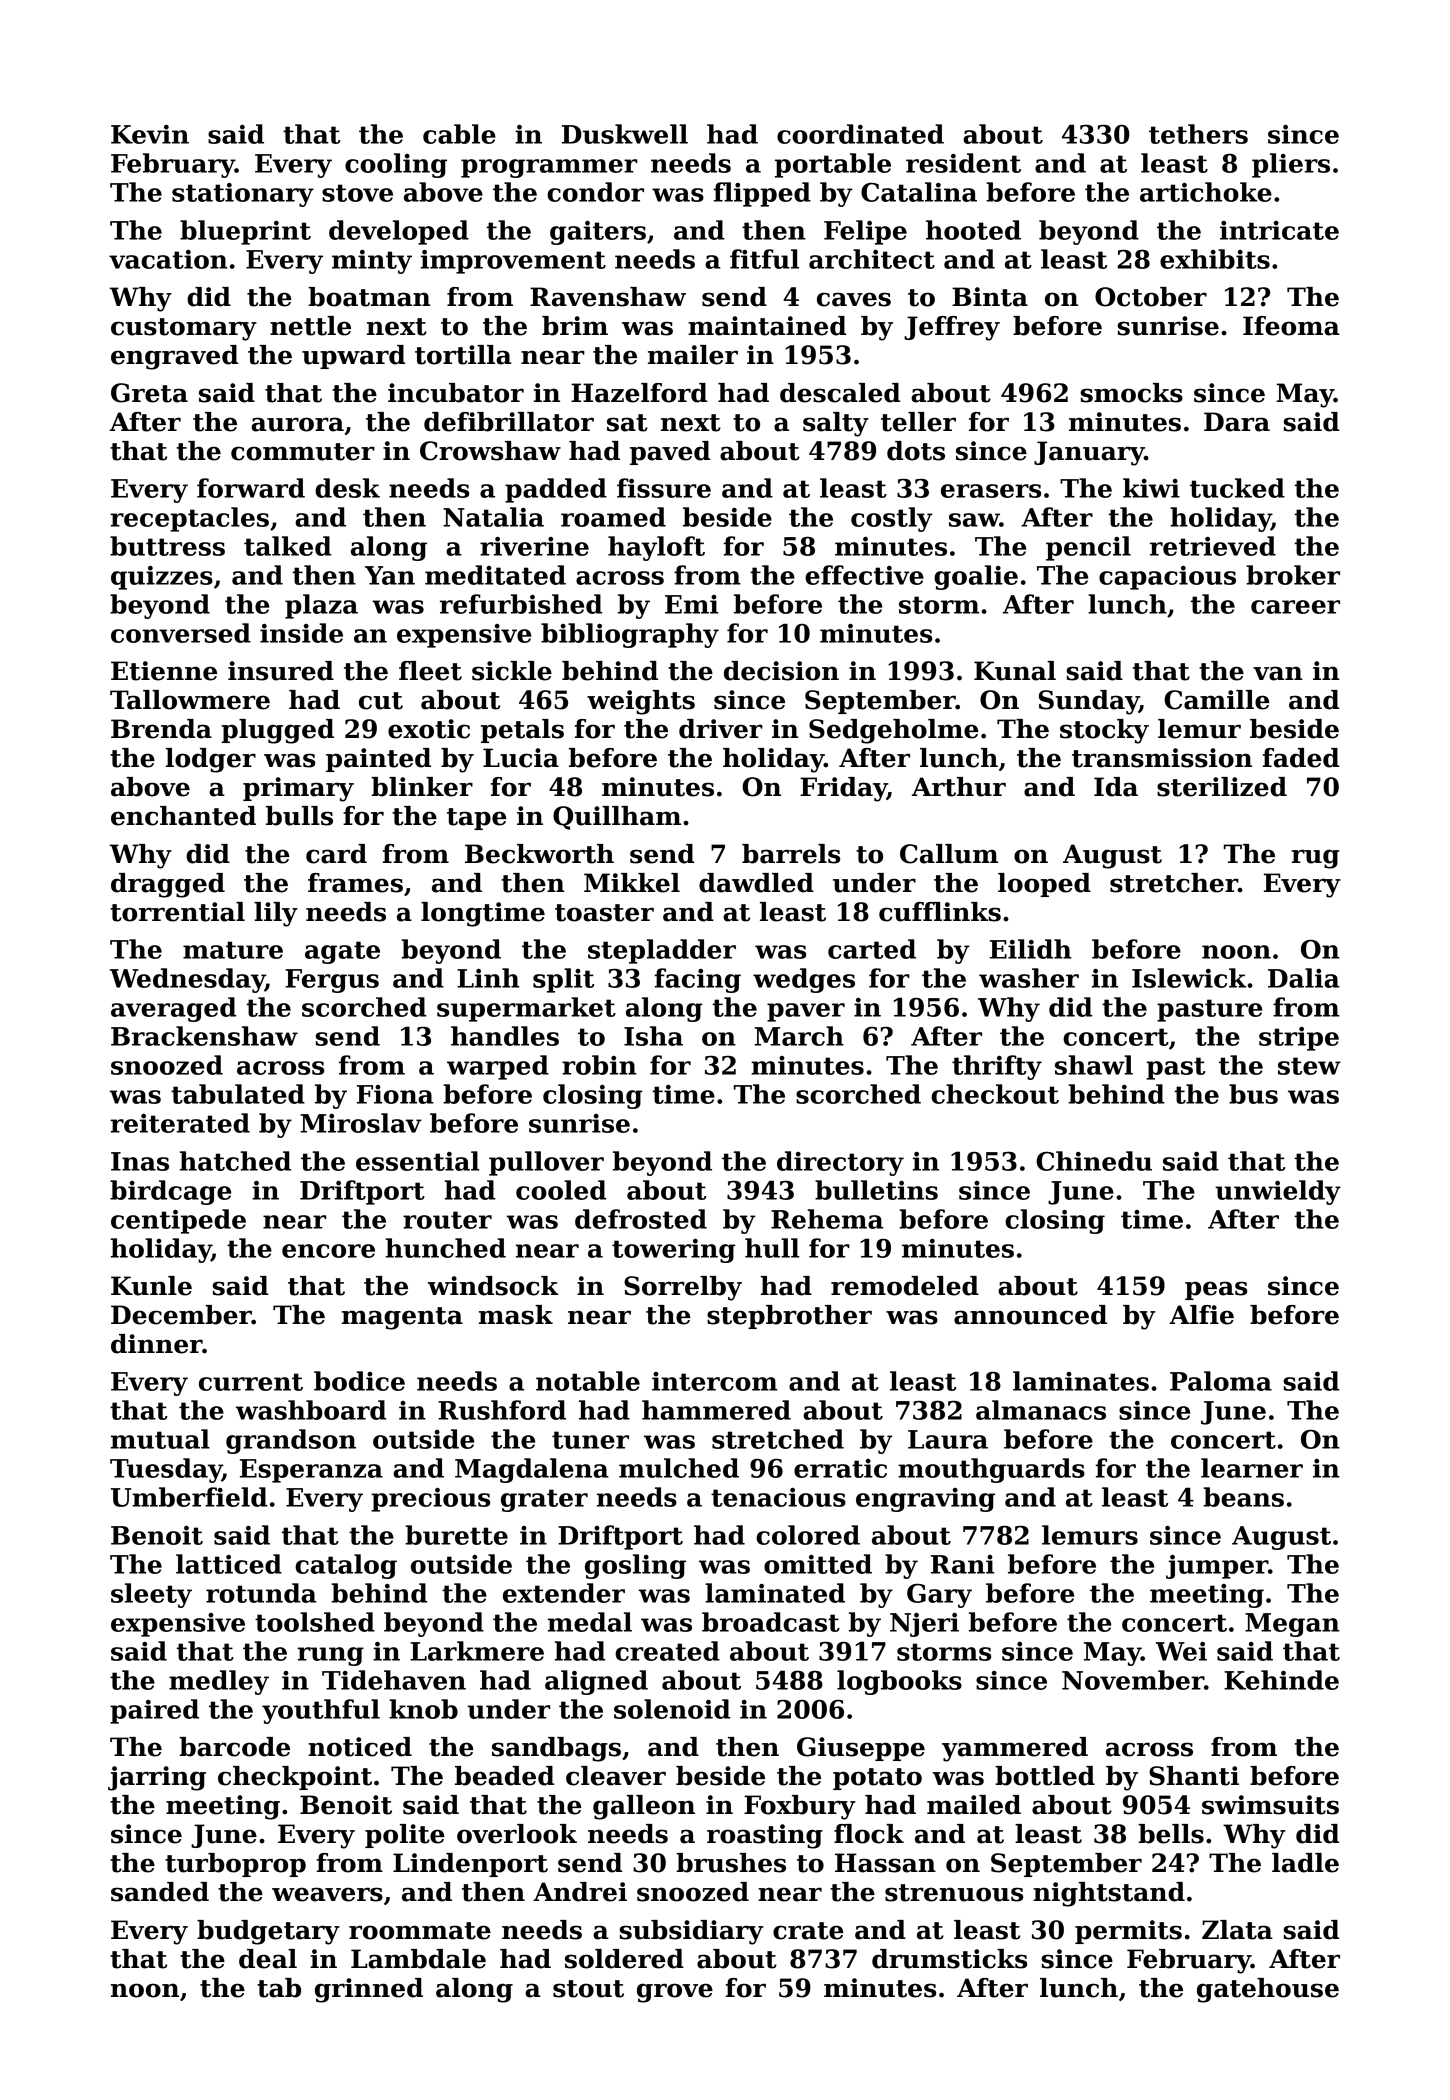  What do you see at coordinates (840, 1163) in the image?
I see `directory` at bounding box center [840, 1163].
